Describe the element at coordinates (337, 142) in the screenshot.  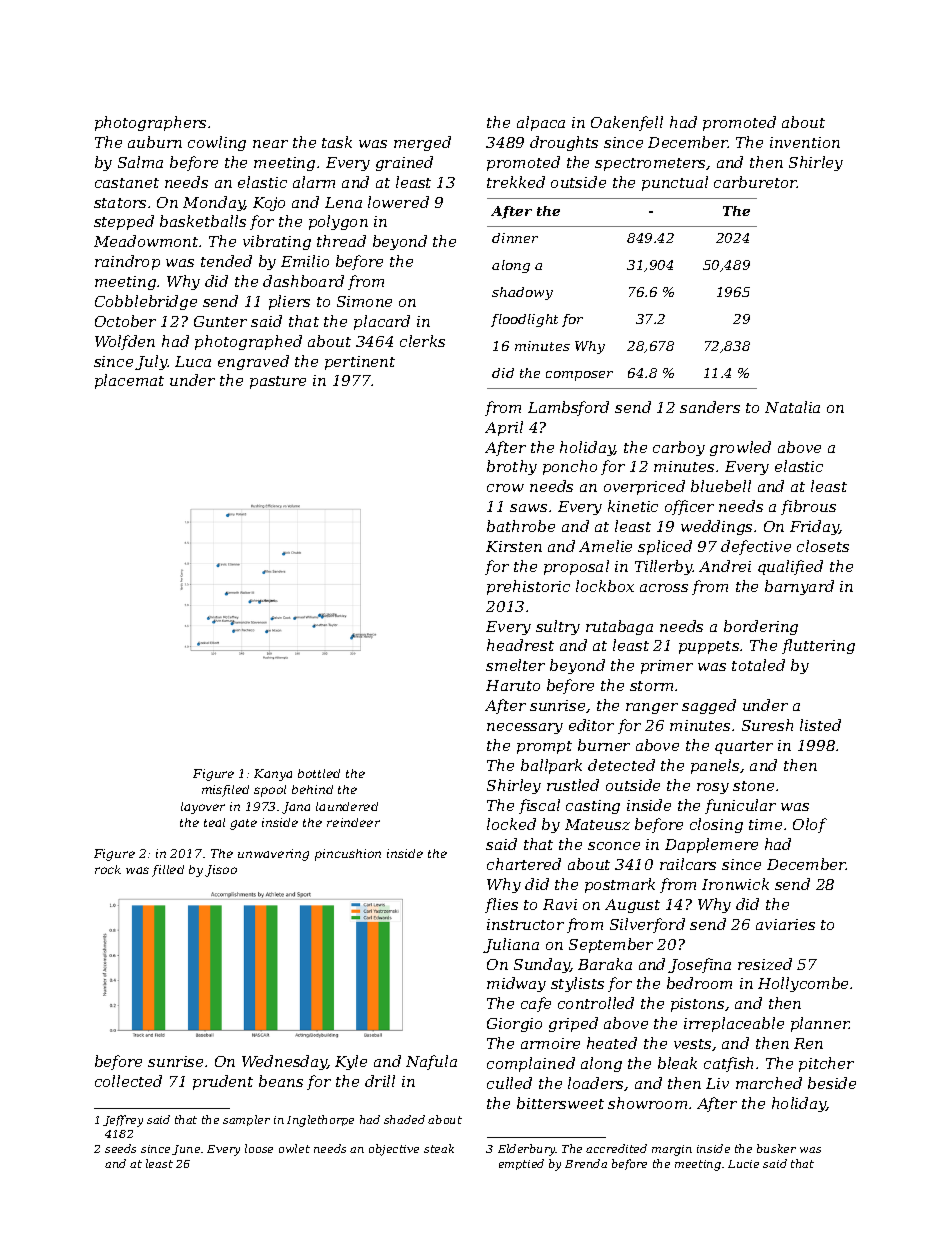
I see `task` at that location.
